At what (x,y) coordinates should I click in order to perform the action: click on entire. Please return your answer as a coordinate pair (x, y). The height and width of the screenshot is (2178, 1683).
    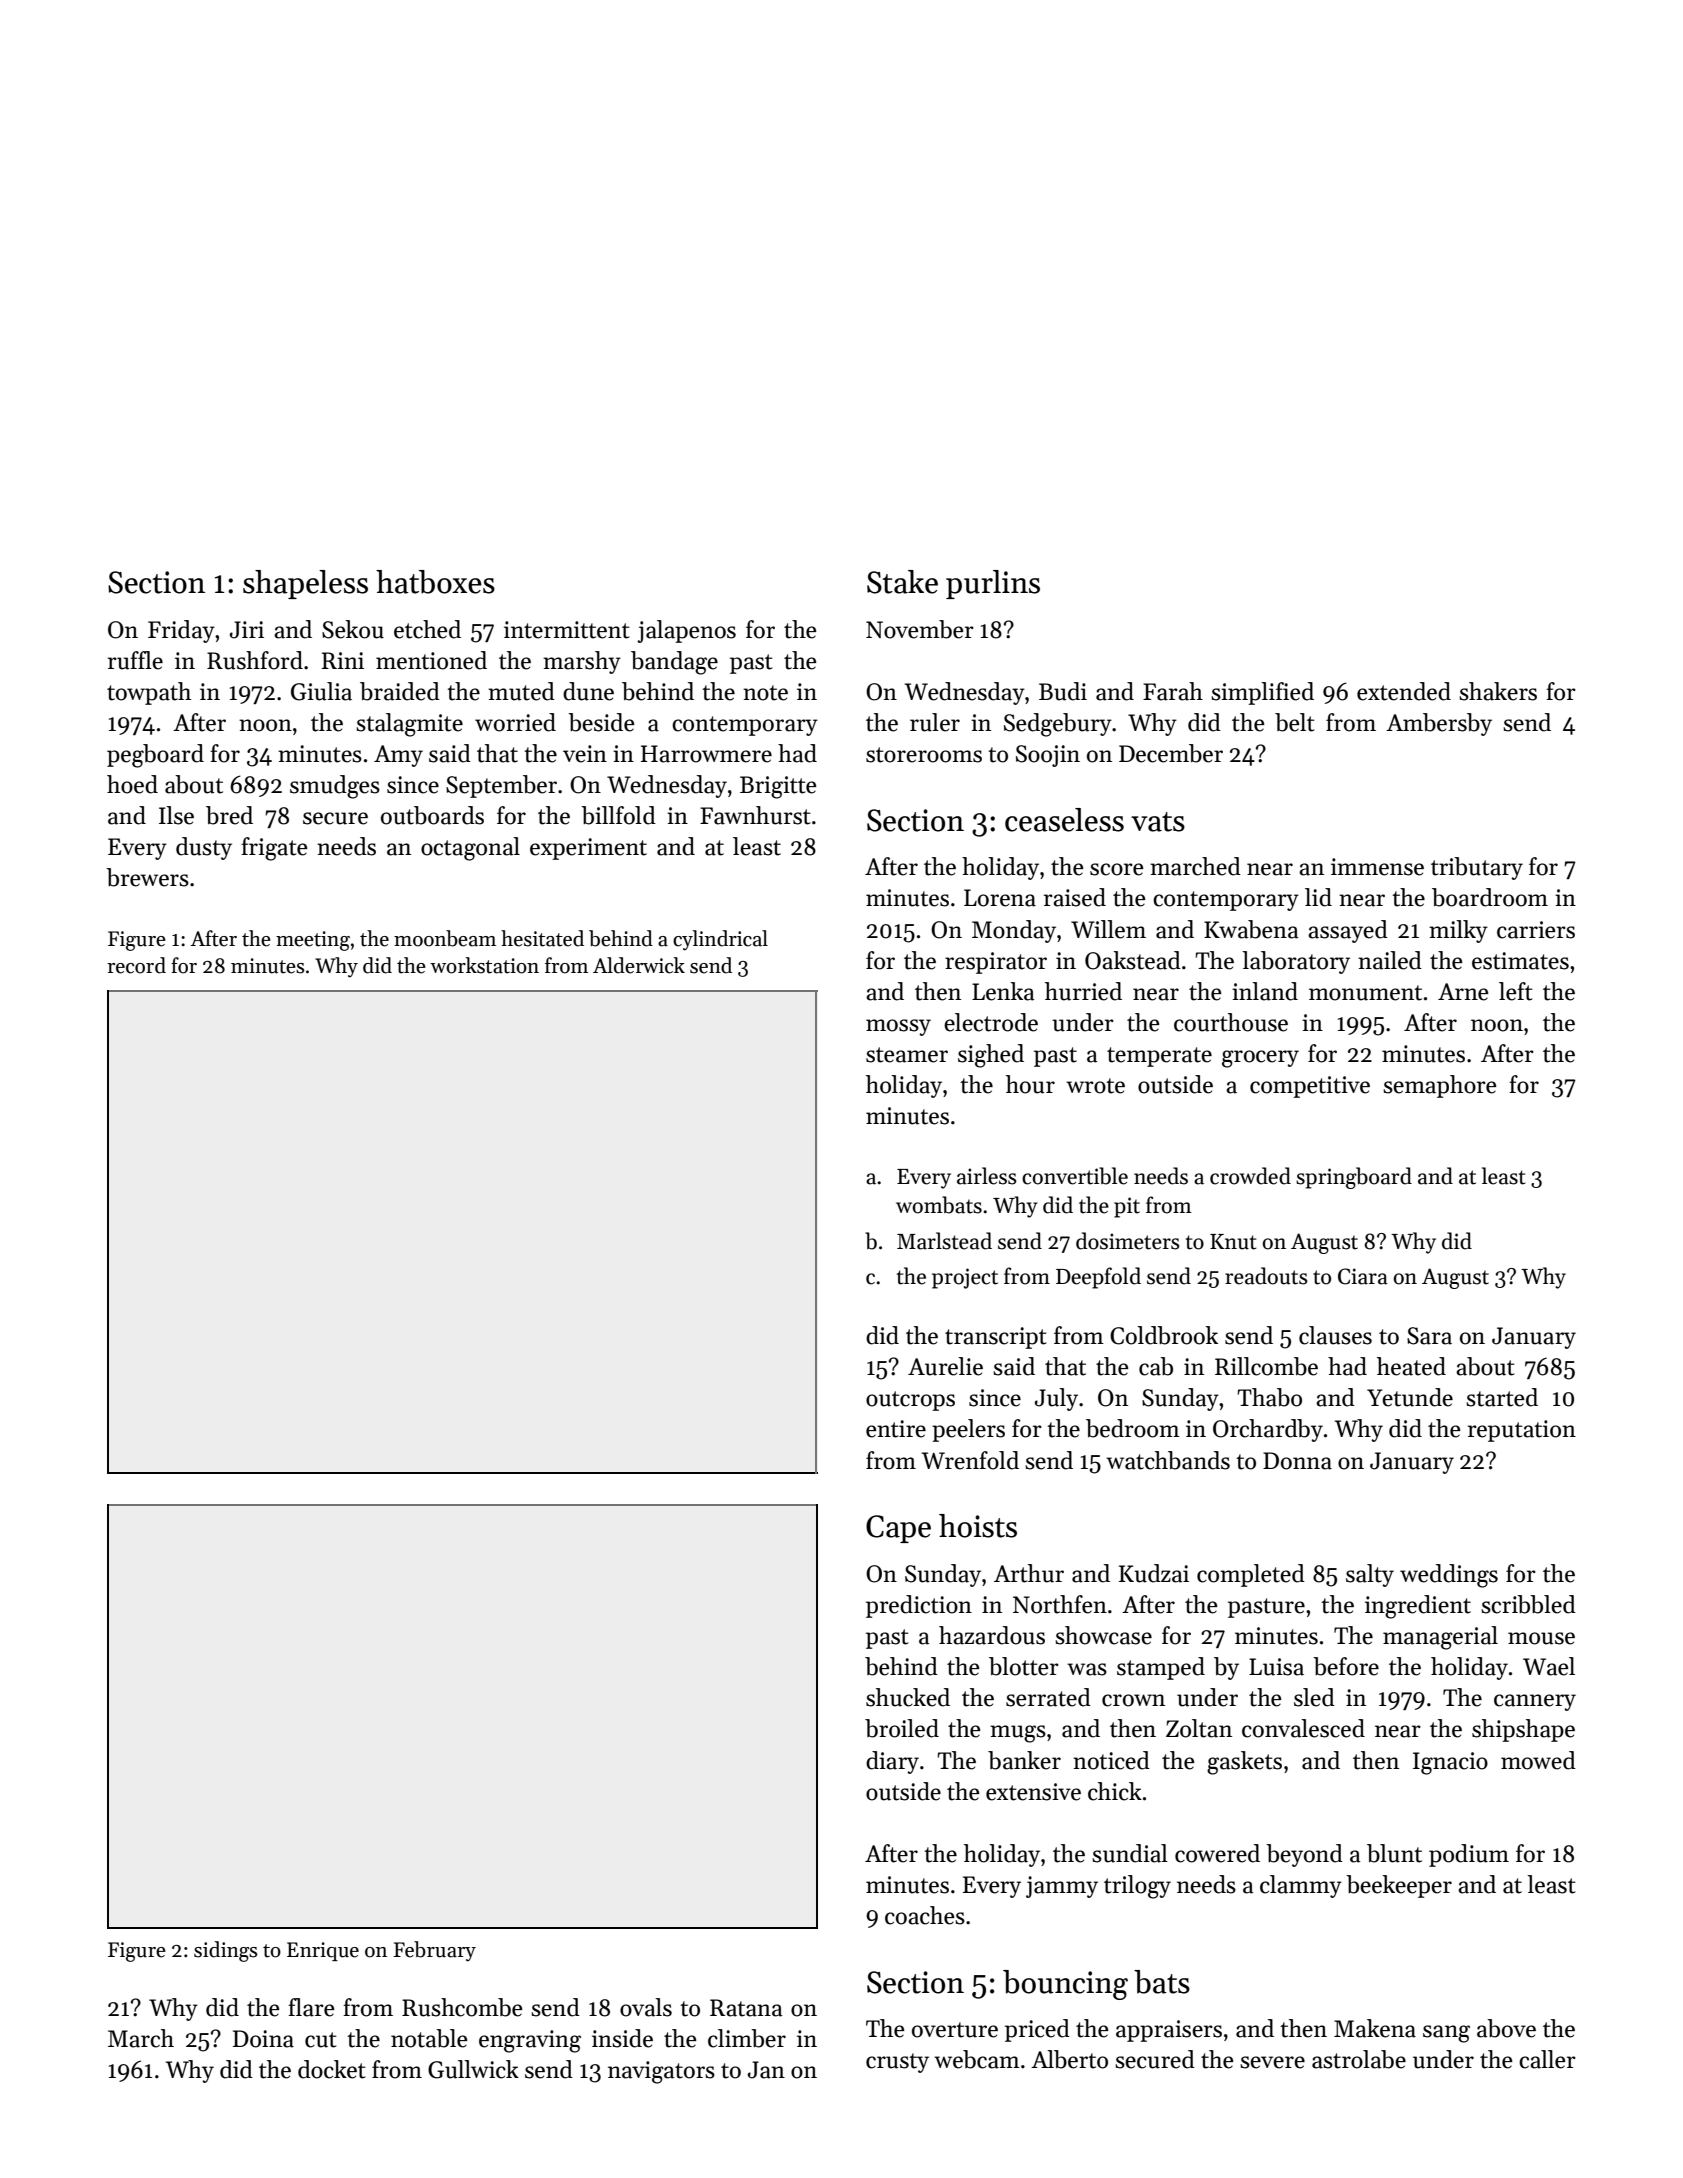
    Looking at the image, I should click on (896, 1429).
